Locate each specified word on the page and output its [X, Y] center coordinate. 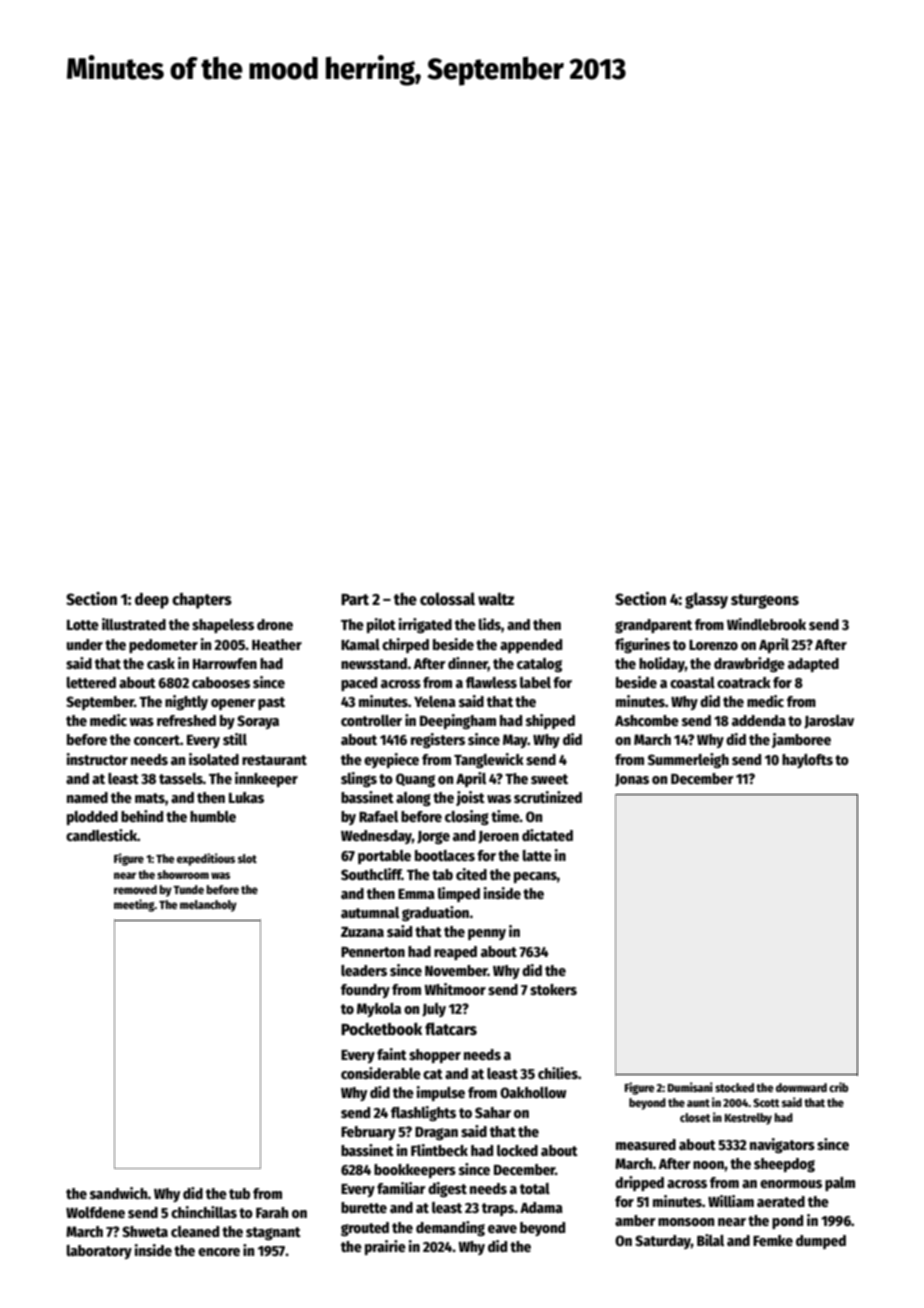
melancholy [208, 906]
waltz [496, 598]
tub [239, 1193]
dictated [547, 835]
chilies [558, 1073]
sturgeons [765, 601]
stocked [734, 1087]
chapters [202, 601]
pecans [535, 877]
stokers [553, 989]
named [87, 797]
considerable [381, 1073]
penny [487, 934]
